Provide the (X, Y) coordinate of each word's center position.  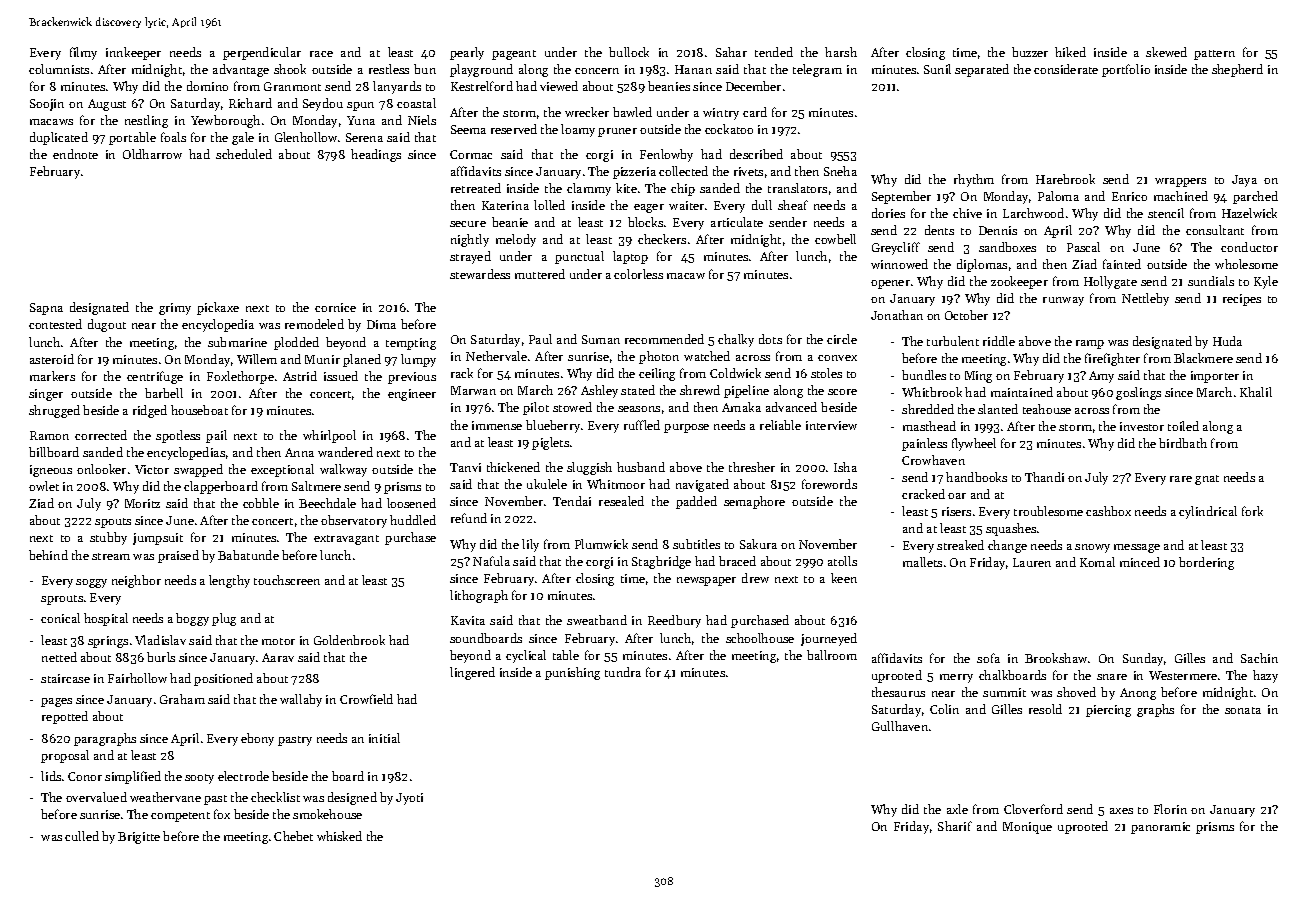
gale (243, 138)
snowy (1092, 548)
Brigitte (139, 838)
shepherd (1237, 70)
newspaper (706, 581)
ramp (1090, 344)
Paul (540, 339)
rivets (748, 171)
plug (224, 619)
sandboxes (1007, 247)
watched (707, 356)
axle (957, 809)
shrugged (54, 411)
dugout (107, 325)
